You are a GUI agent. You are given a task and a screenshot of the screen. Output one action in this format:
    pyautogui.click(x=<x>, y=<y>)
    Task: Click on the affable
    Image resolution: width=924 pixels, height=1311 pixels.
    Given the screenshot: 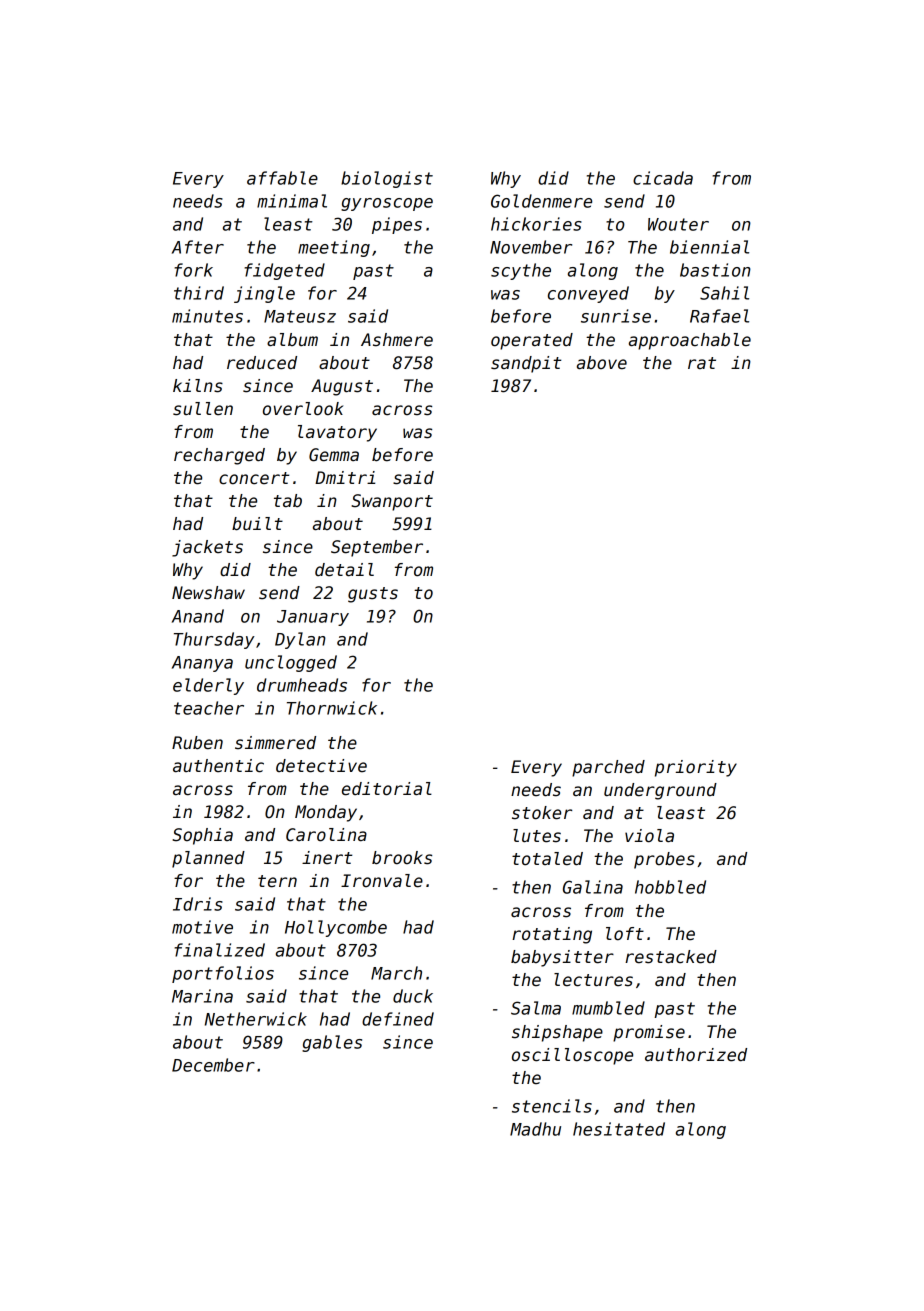 What is the action you would take?
    pyautogui.click(x=282, y=178)
